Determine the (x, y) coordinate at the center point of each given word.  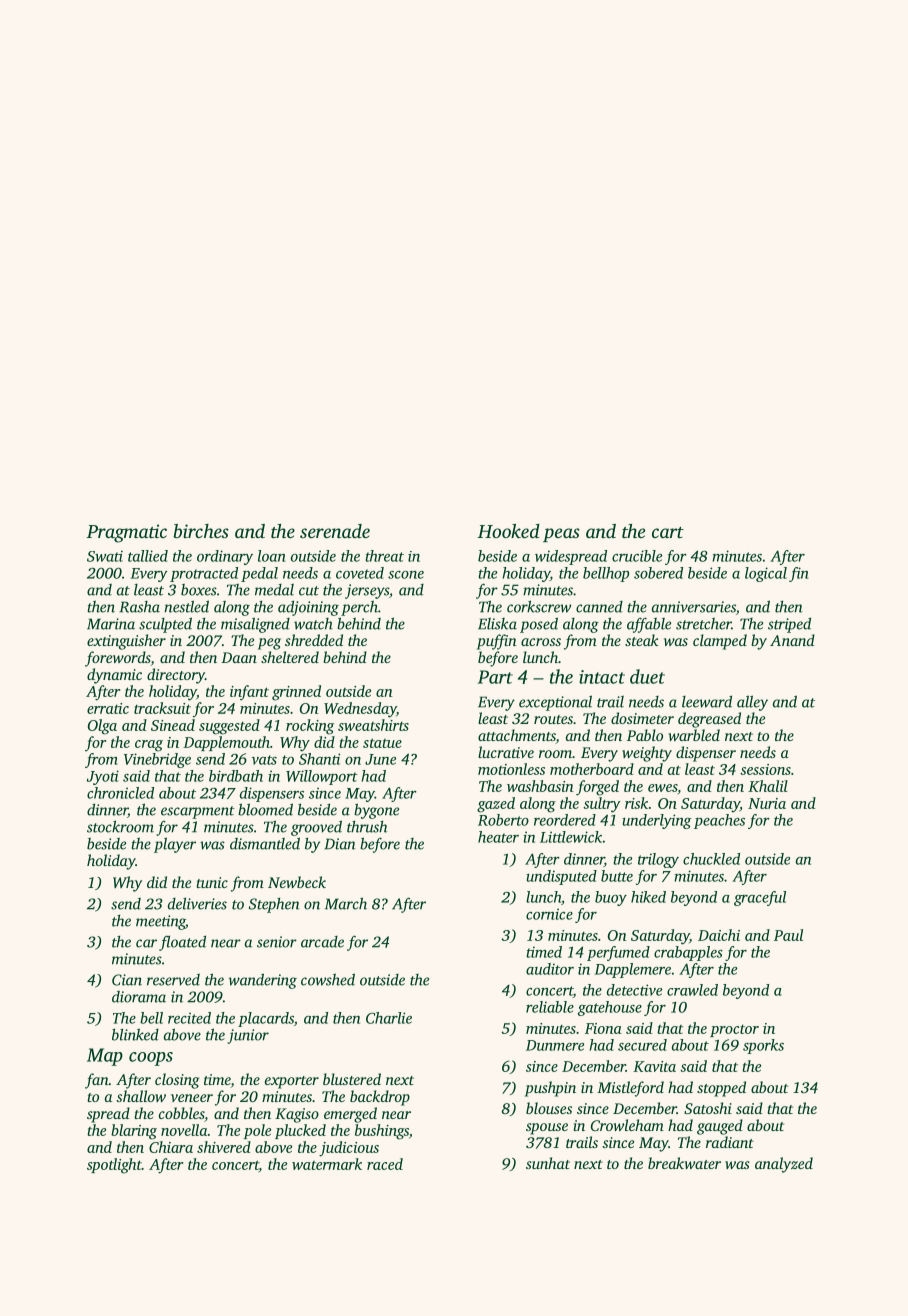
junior (248, 1036)
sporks (763, 1046)
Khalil (768, 786)
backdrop (380, 1098)
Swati (105, 556)
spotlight (114, 1166)
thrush (367, 827)
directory (176, 676)
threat (384, 556)
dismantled (265, 843)
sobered (658, 573)
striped (789, 625)
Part (495, 677)
